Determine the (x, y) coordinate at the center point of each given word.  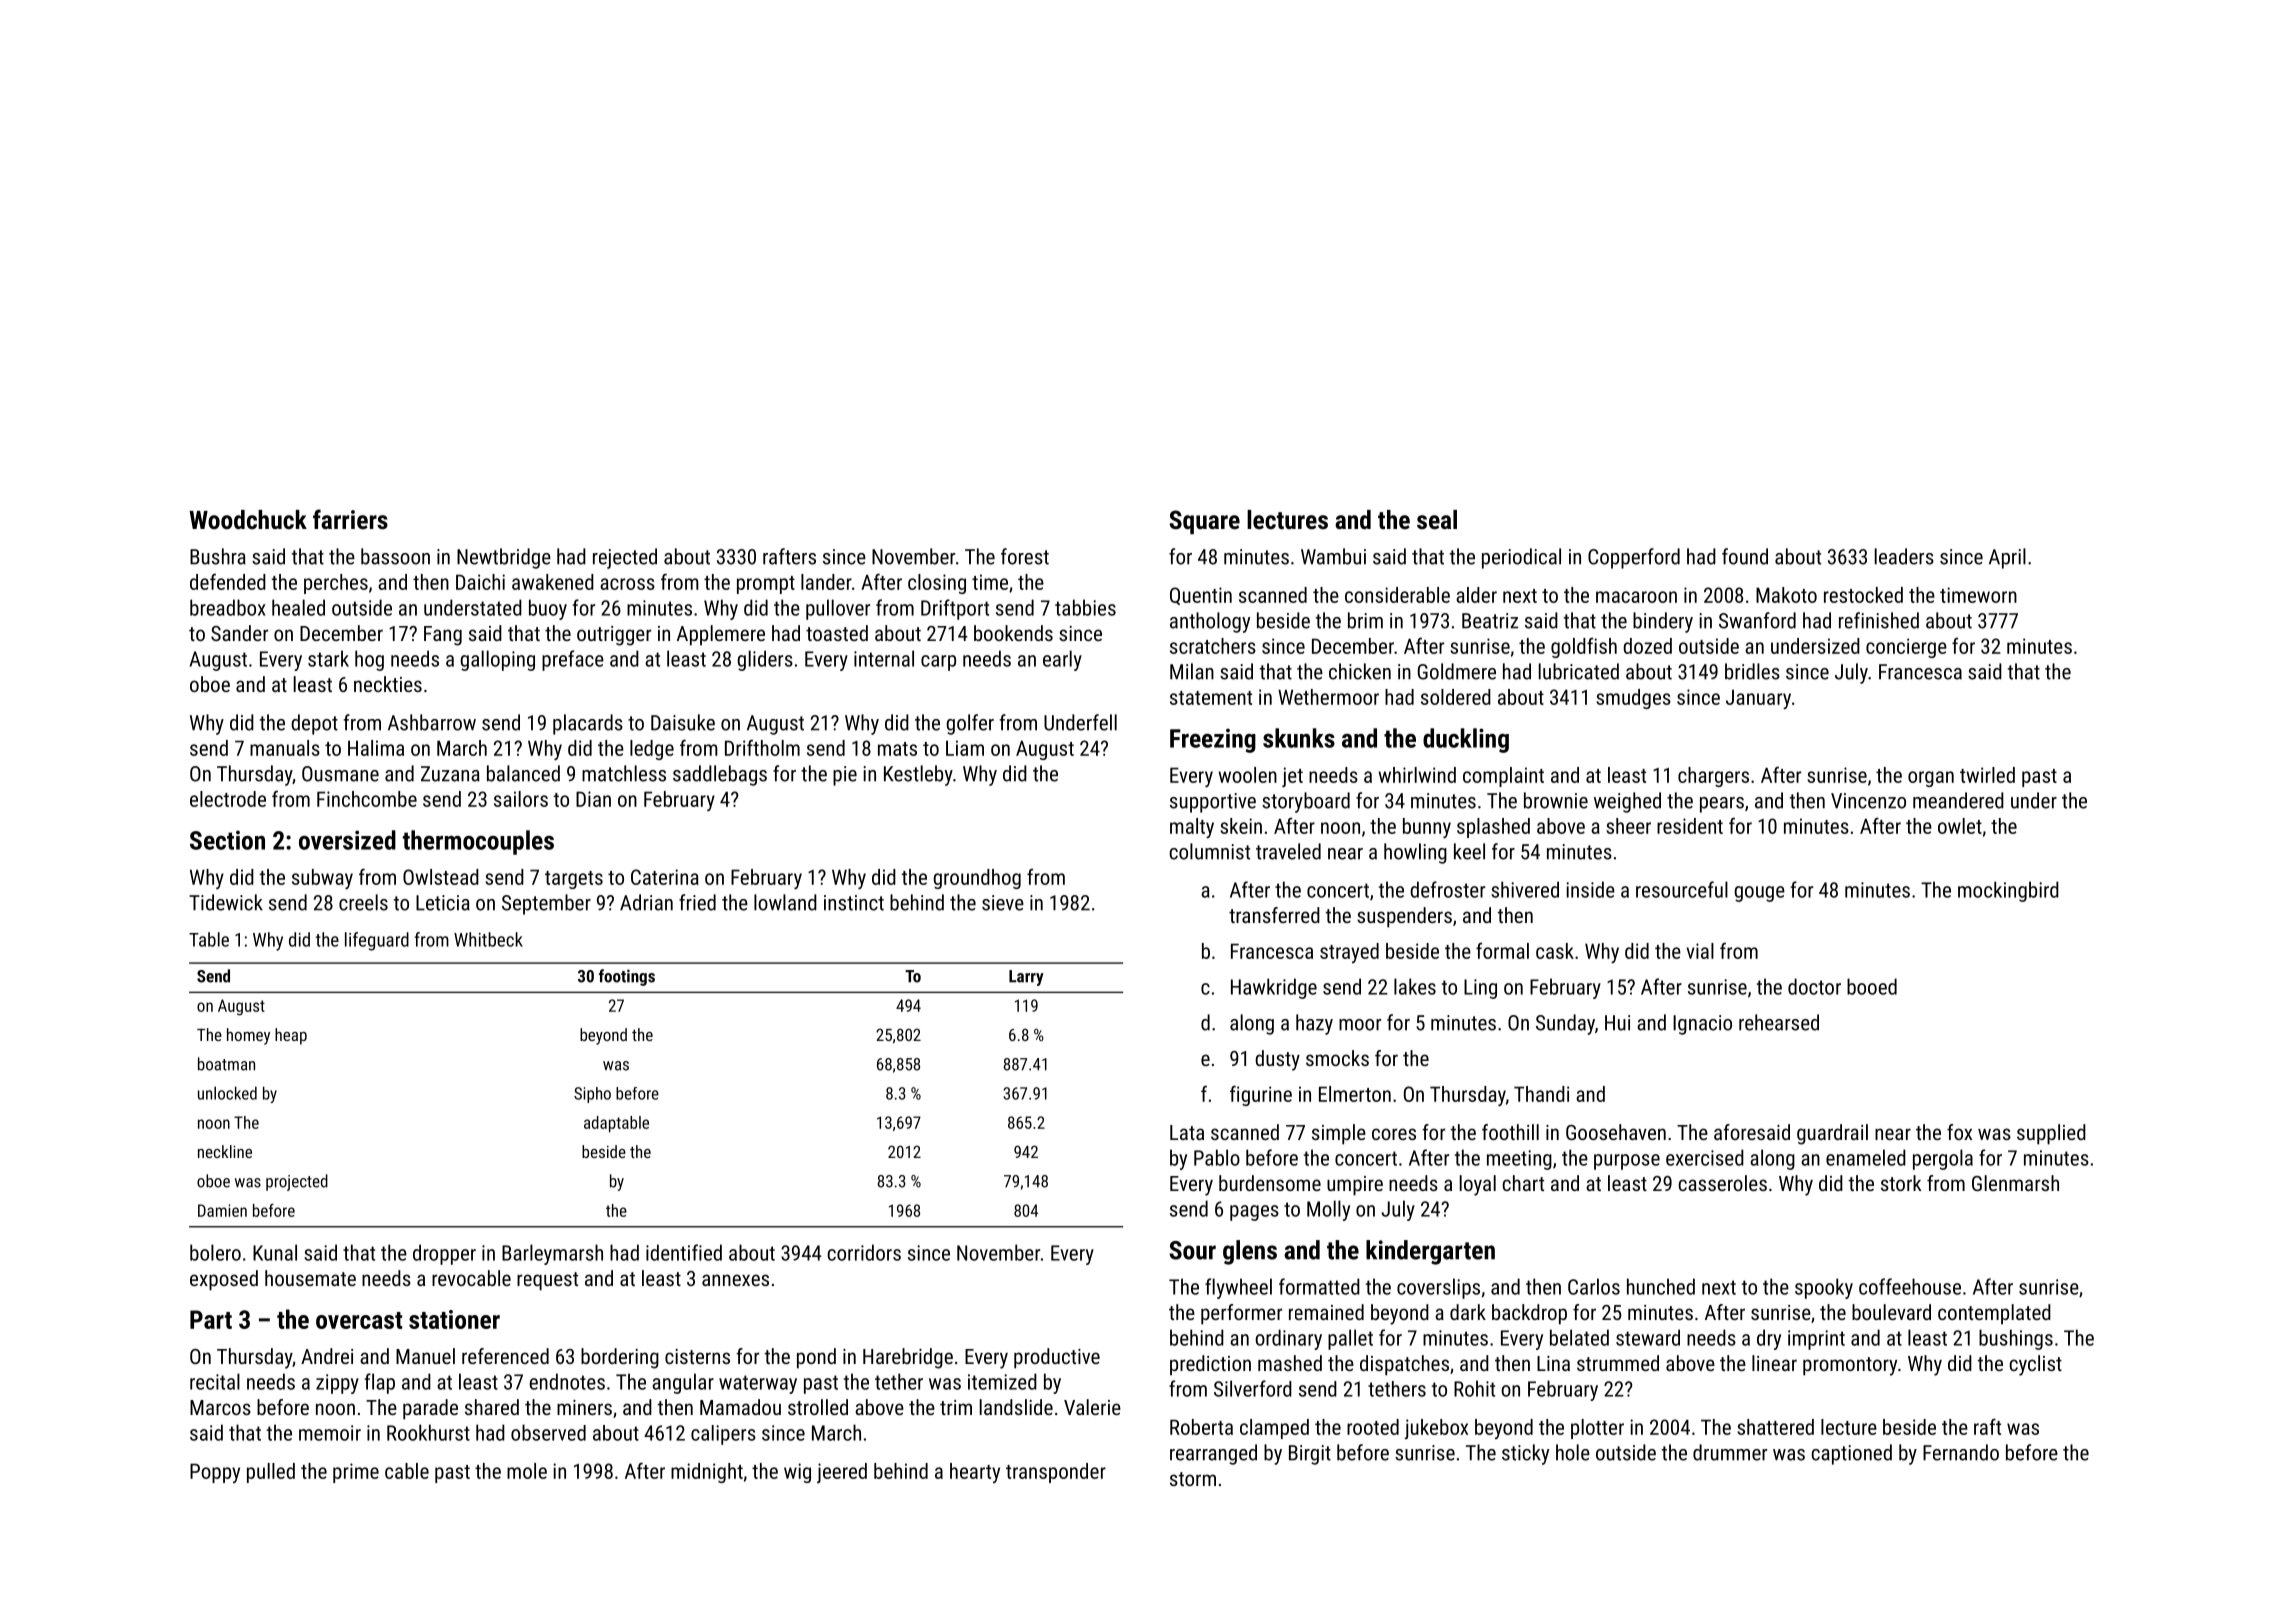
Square (1205, 522)
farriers (350, 519)
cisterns (697, 1356)
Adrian (646, 902)
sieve (1003, 903)
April (2007, 558)
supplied (2051, 1134)
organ (1931, 779)
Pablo (1217, 1157)
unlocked (227, 1093)
